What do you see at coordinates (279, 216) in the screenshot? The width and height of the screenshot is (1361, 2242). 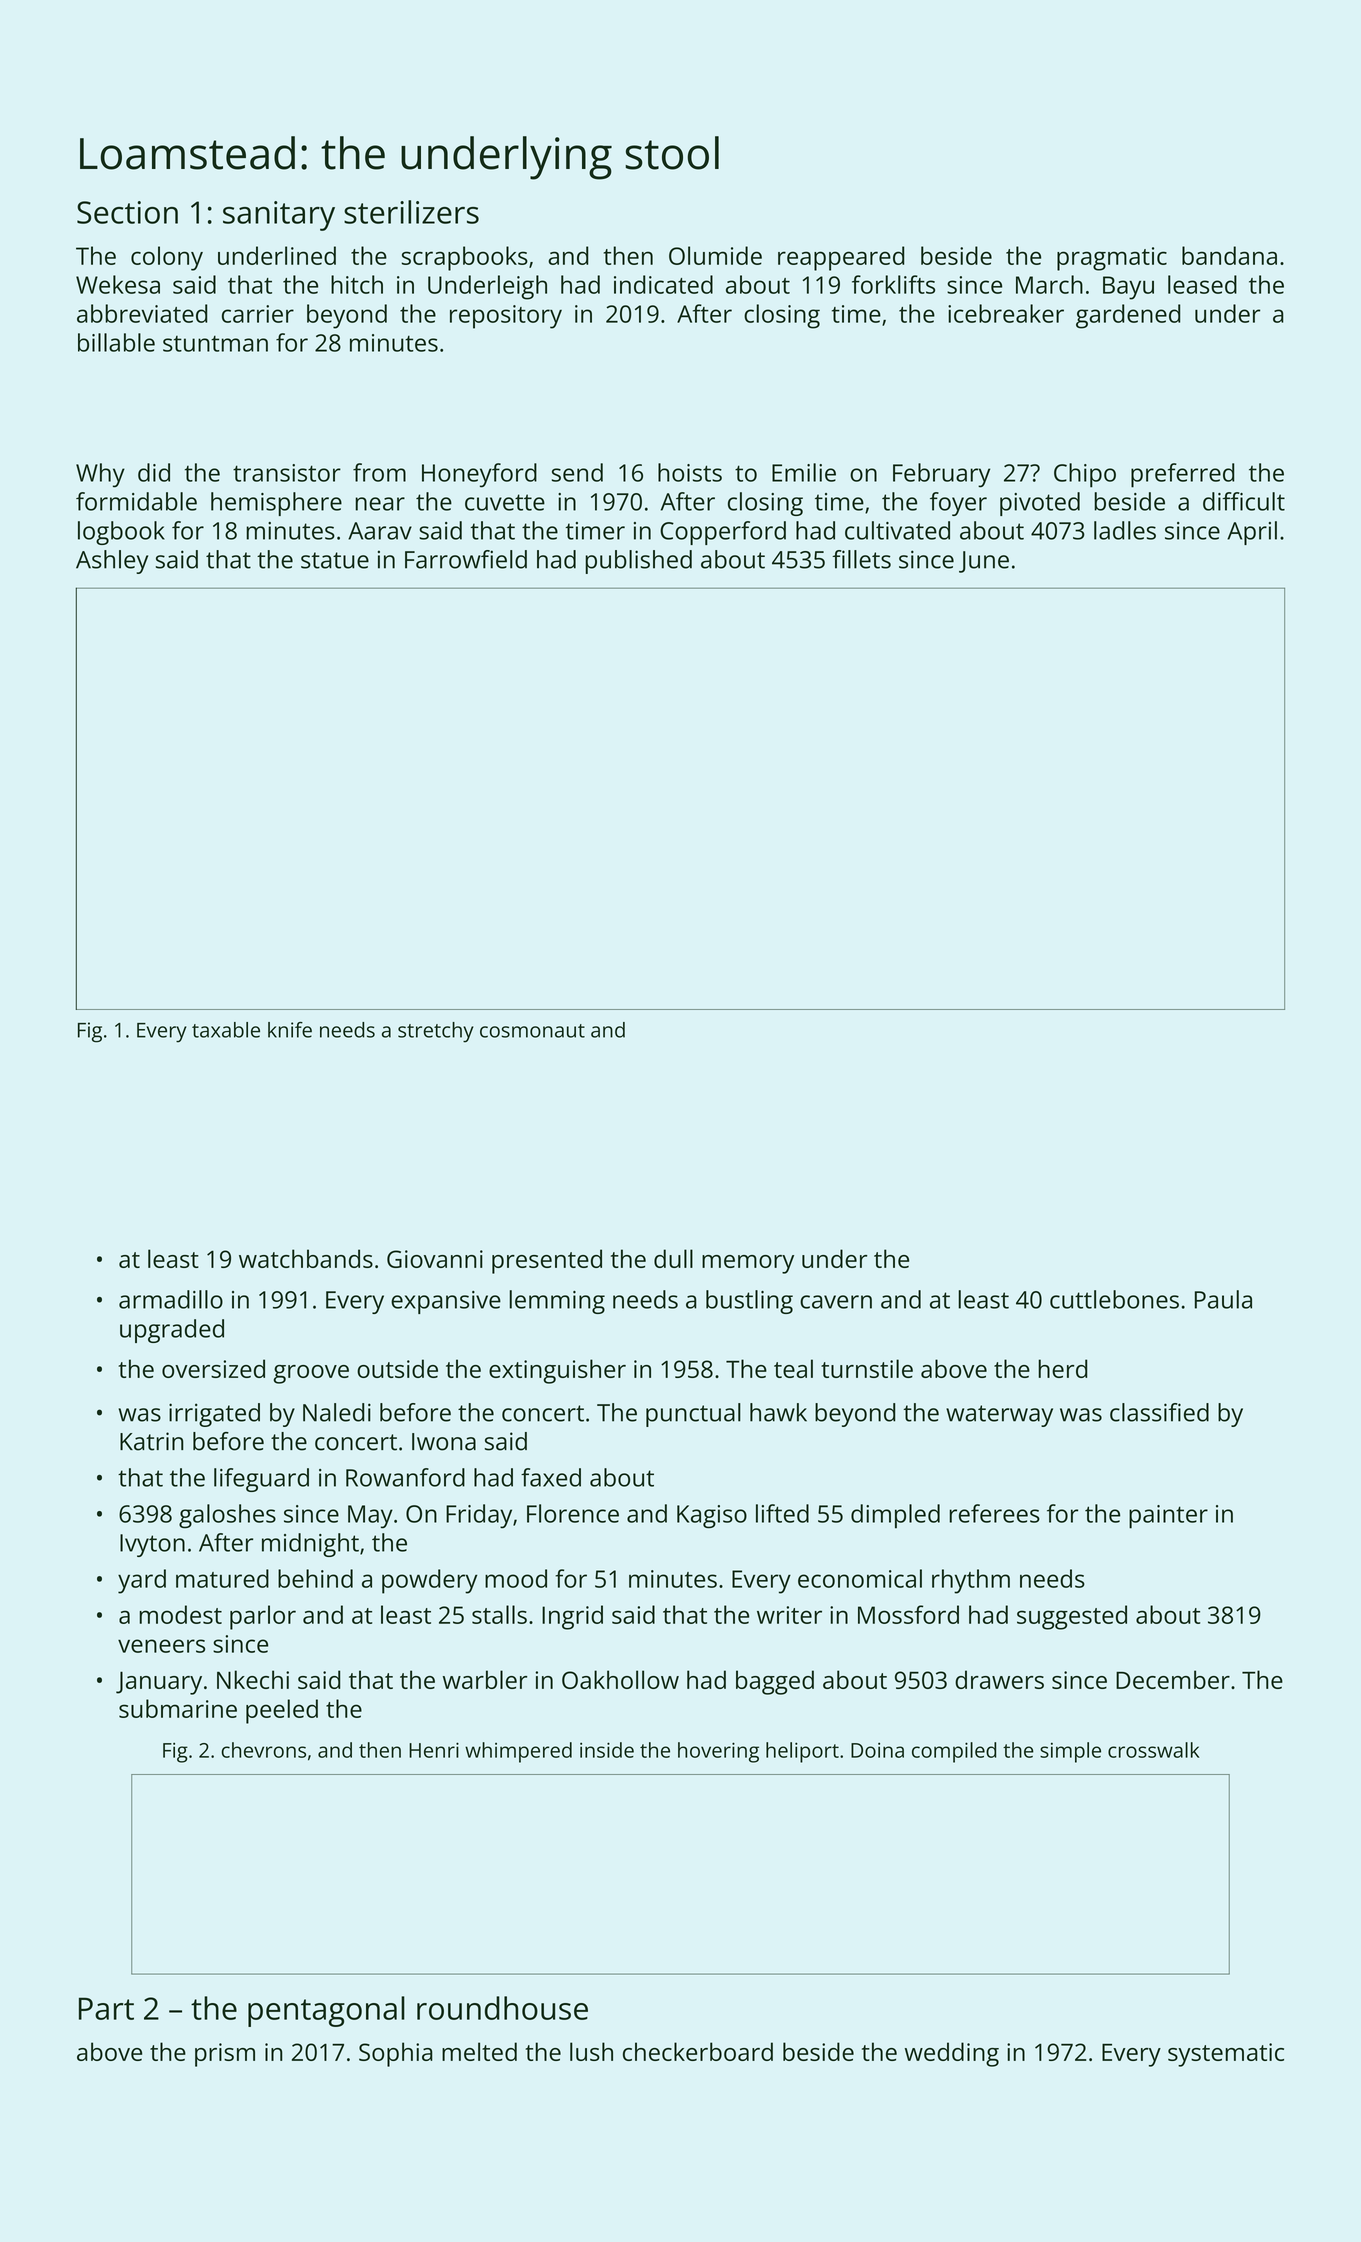 I see `sanitary` at bounding box center [279, 216].
